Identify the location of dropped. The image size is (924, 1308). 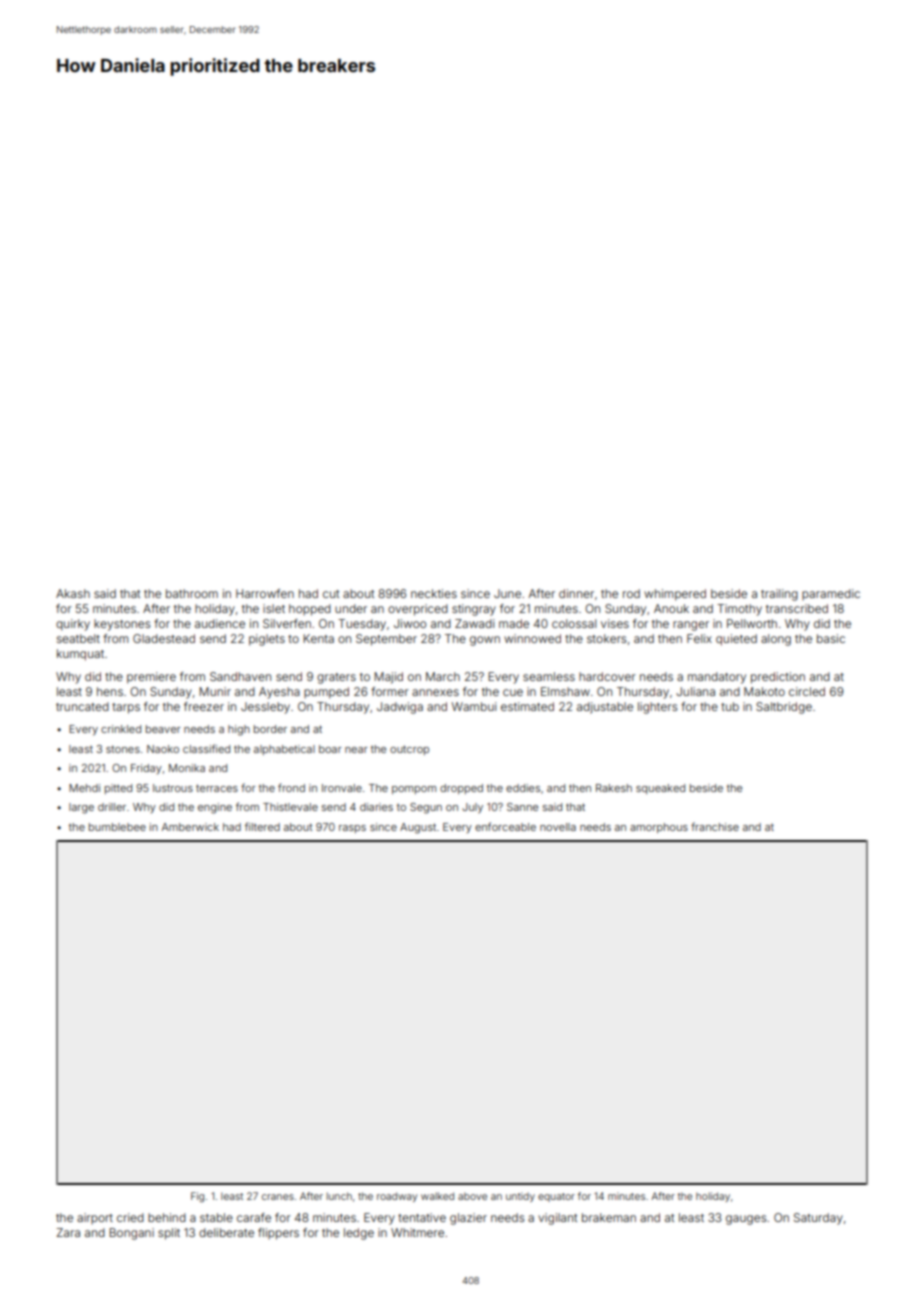
(461, 789).
